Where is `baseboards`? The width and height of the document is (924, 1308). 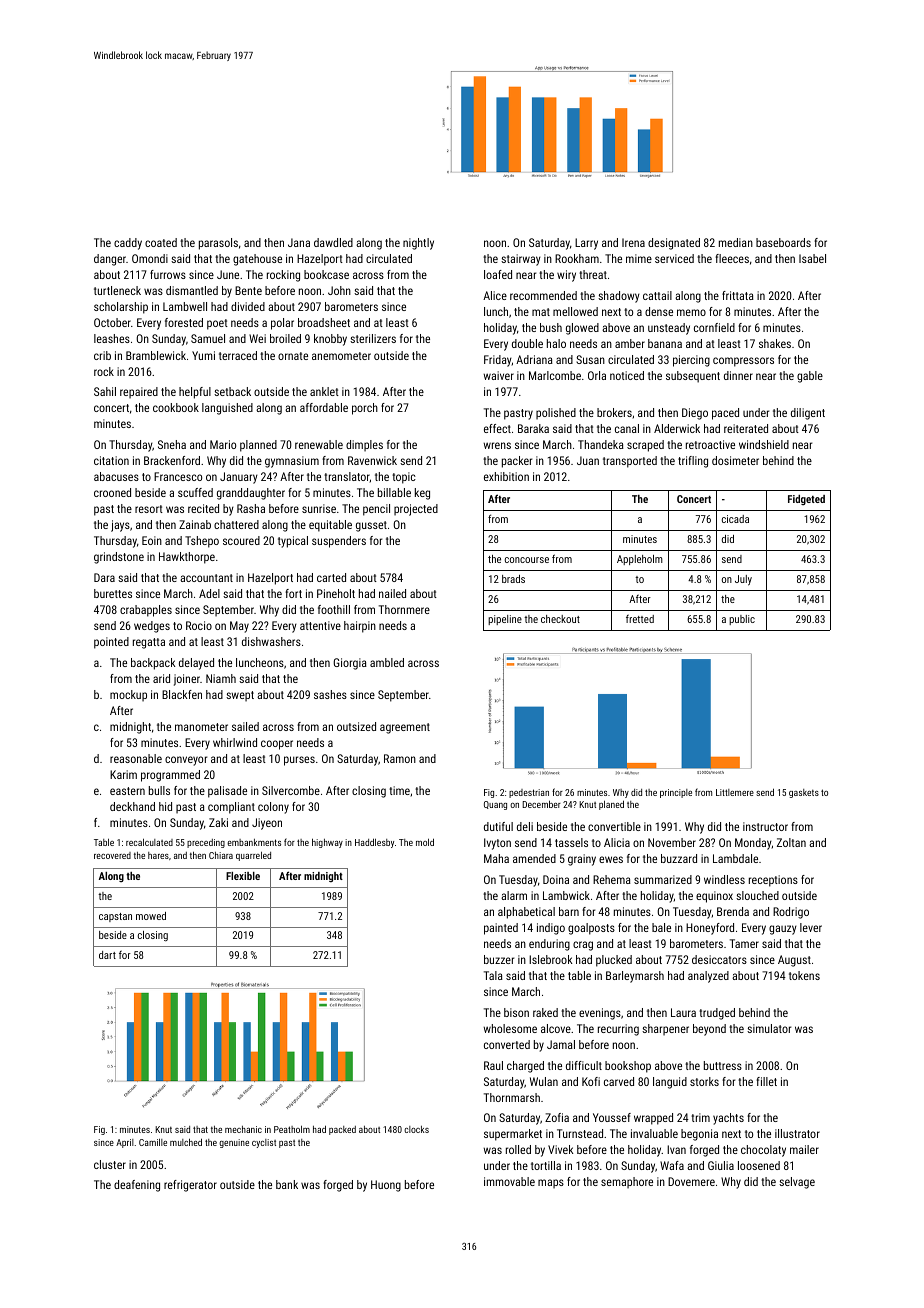
baseboards is located at coordinates (783, 242).
